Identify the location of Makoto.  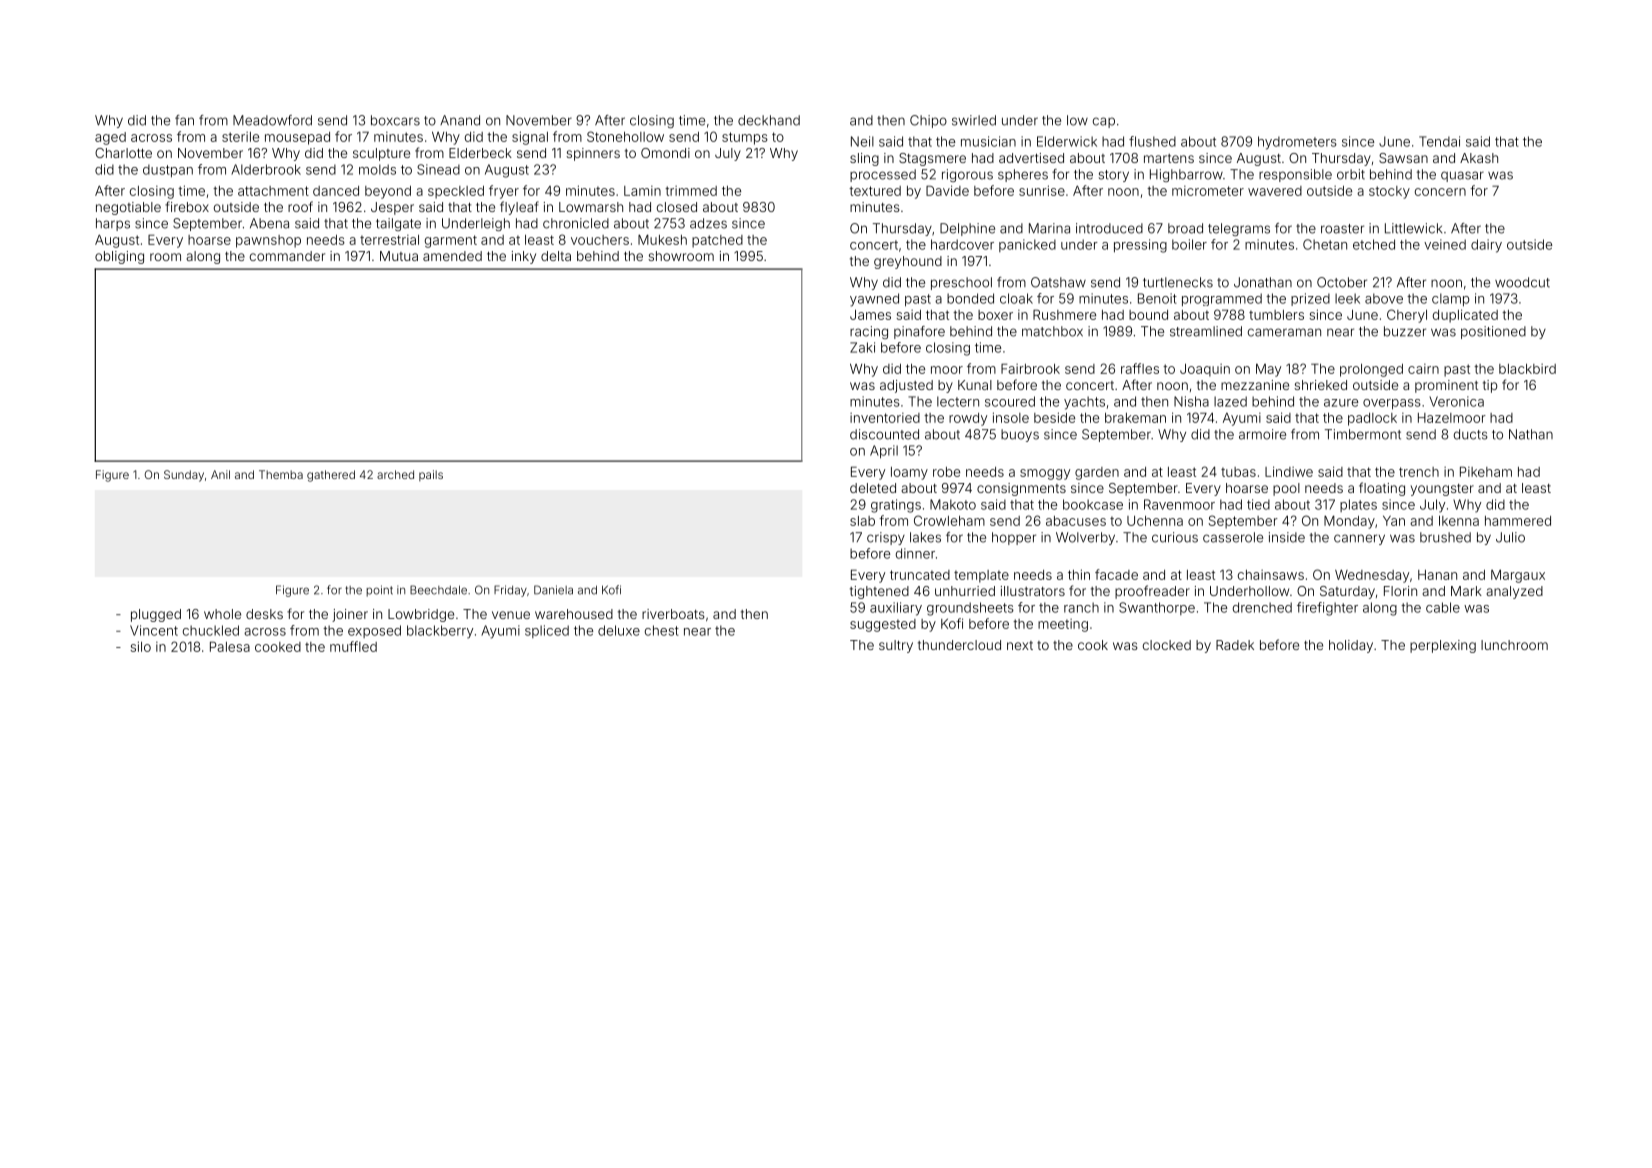
(953, 504).
